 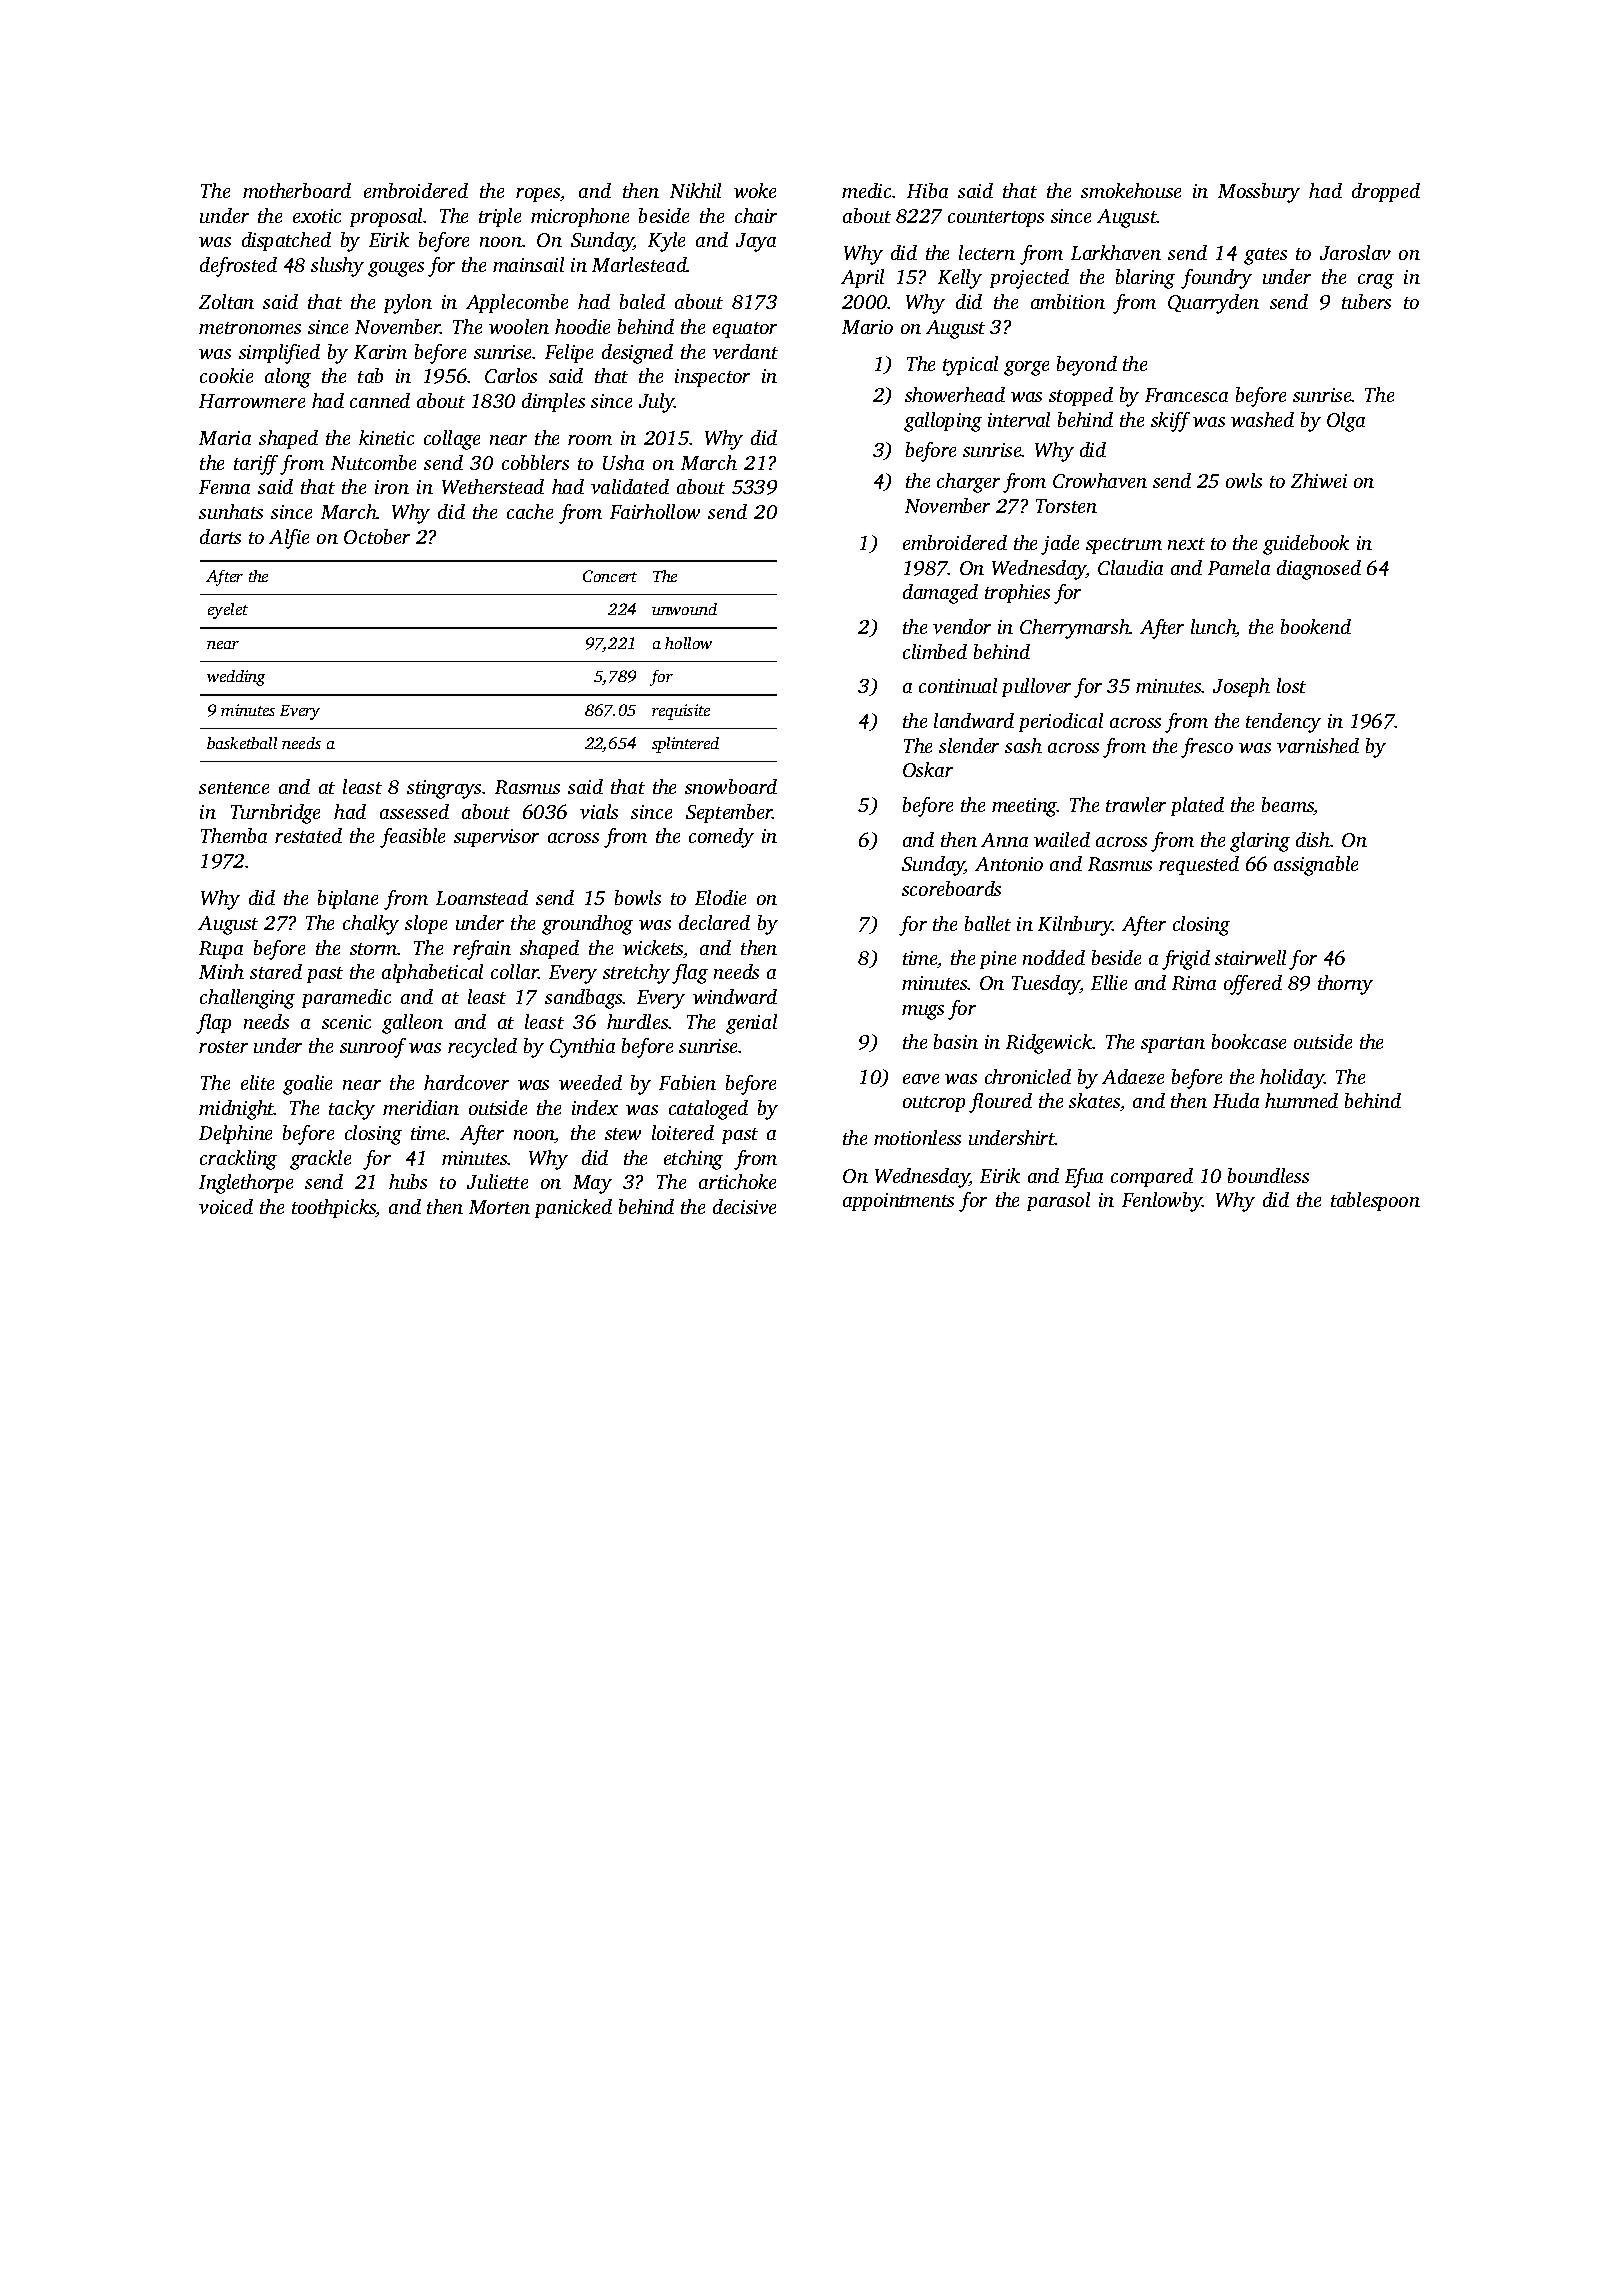 What do you see at coordinates (1131, 190) in the document?
I see `smokehouse` at bounding box center [1131, 190].
